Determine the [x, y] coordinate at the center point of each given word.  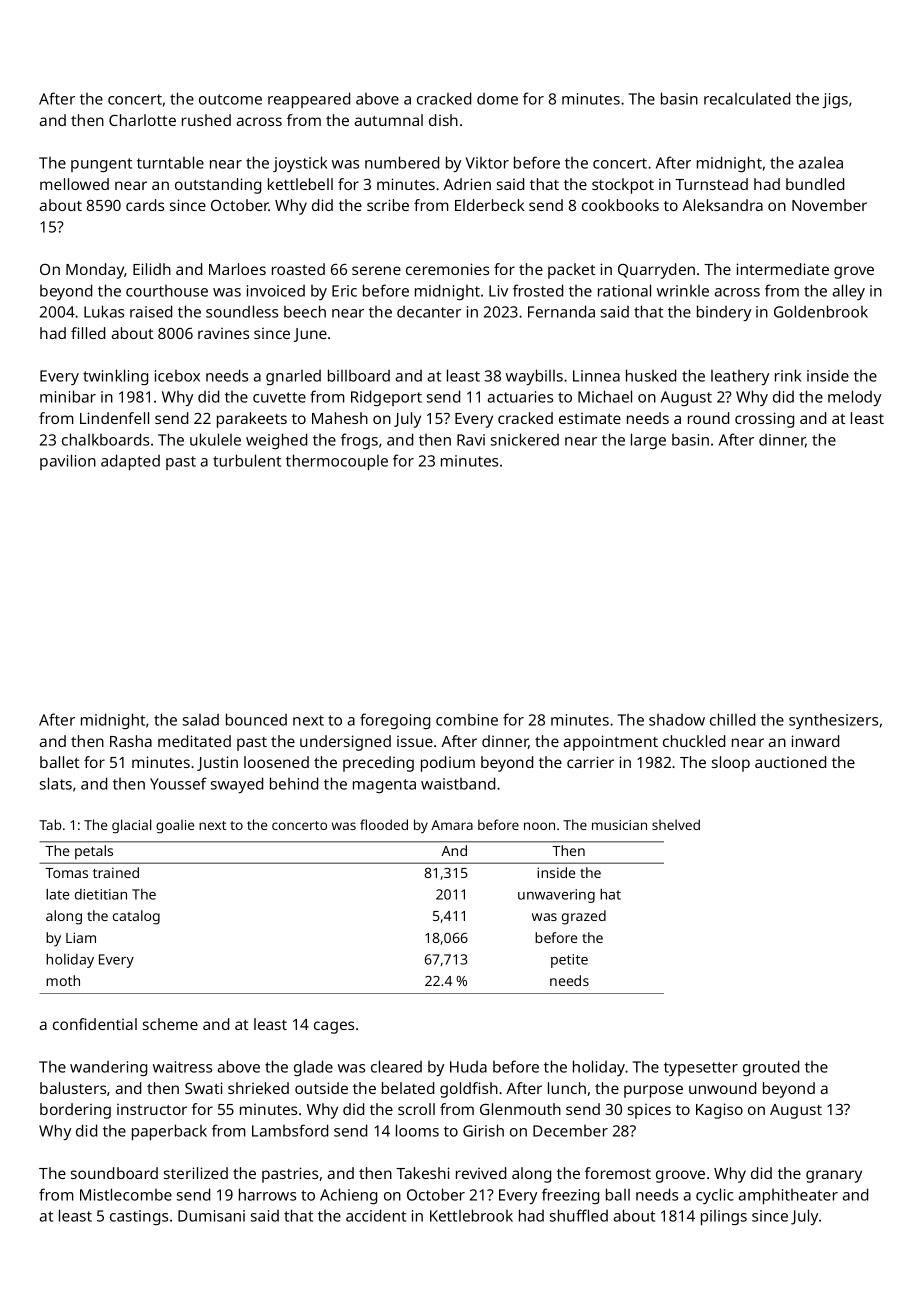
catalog [136, 917]
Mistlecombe [126, 1194]
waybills [534, 377]
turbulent [247, 460]
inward [815, 741]
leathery [740, 377]
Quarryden [656, 271]
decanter [429, 312]
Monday [95, 271]
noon [539, 826]
